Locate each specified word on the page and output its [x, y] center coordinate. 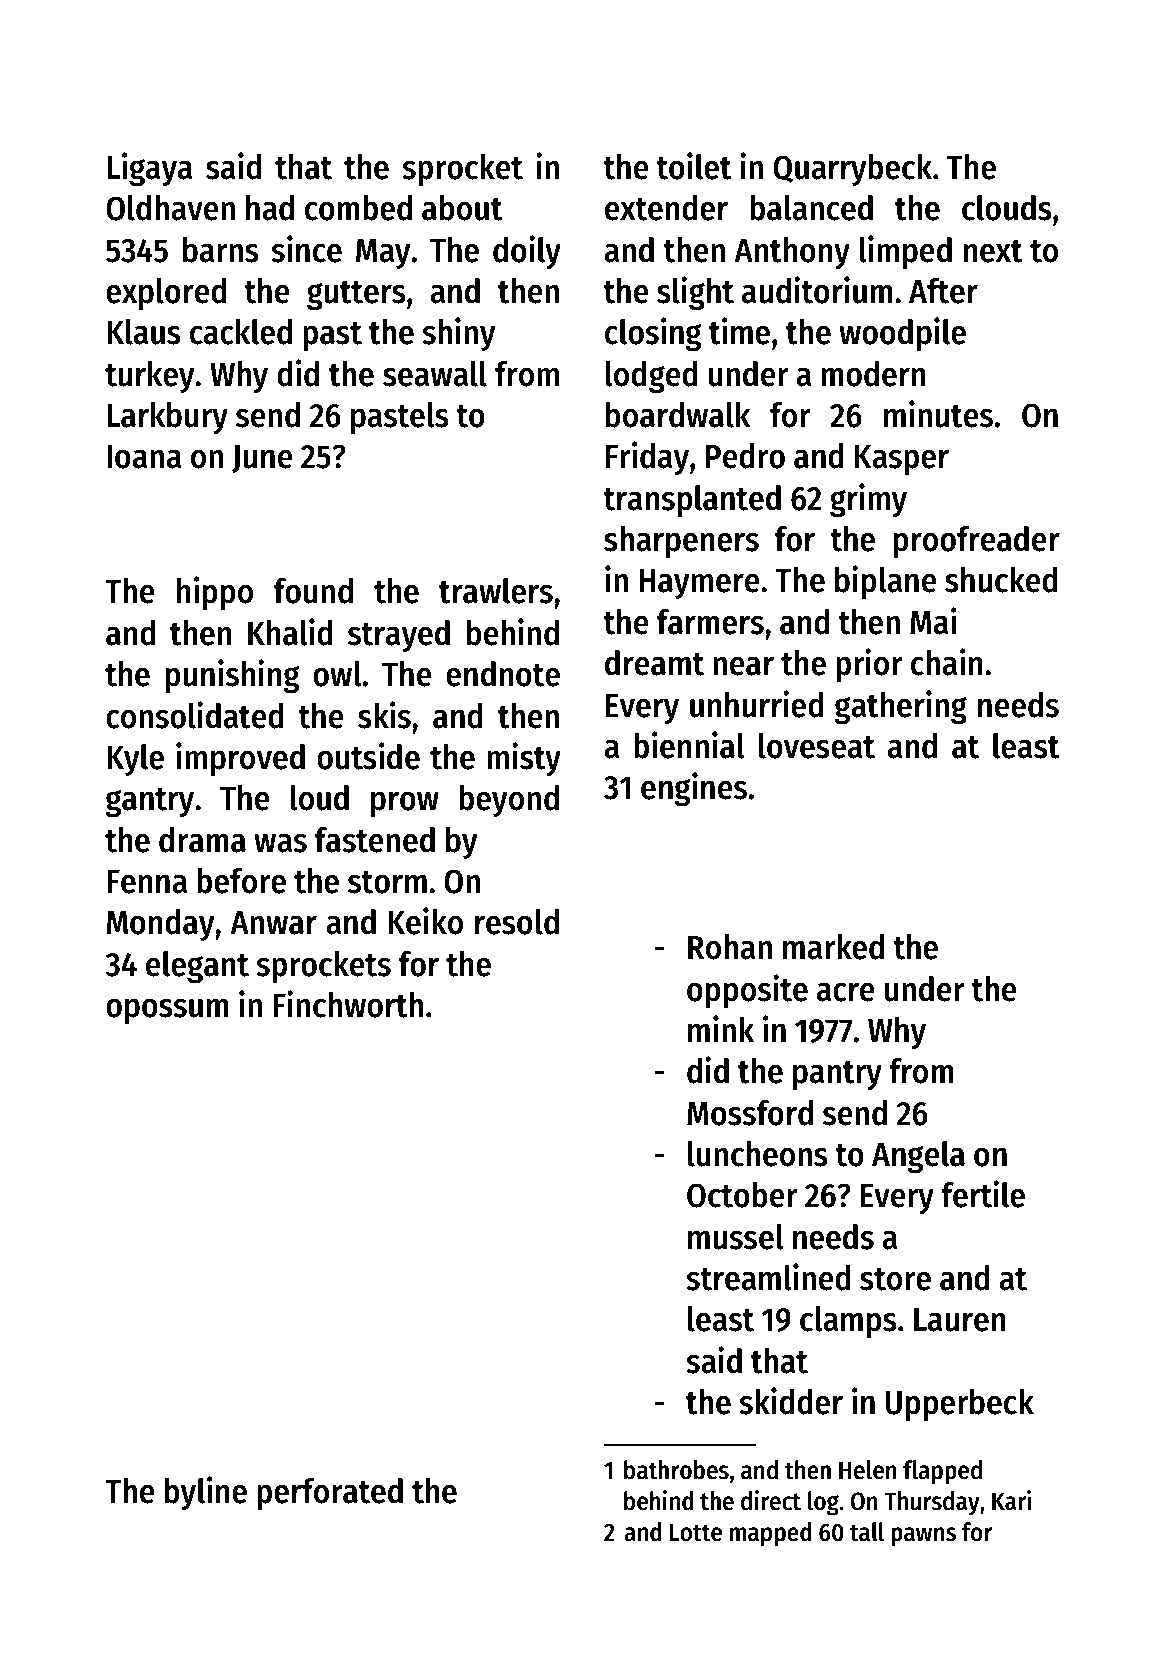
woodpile [902, 334]
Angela [918, 1157]
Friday [647, 458]
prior [869, 665]
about [462, 208]
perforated [330, 1494]
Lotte [696, 1533]
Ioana [144, 457]
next [993, 251]
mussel [736, 1237]
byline [206, 1493]
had [270, 208]
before [241, 881]
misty [524, 759]
